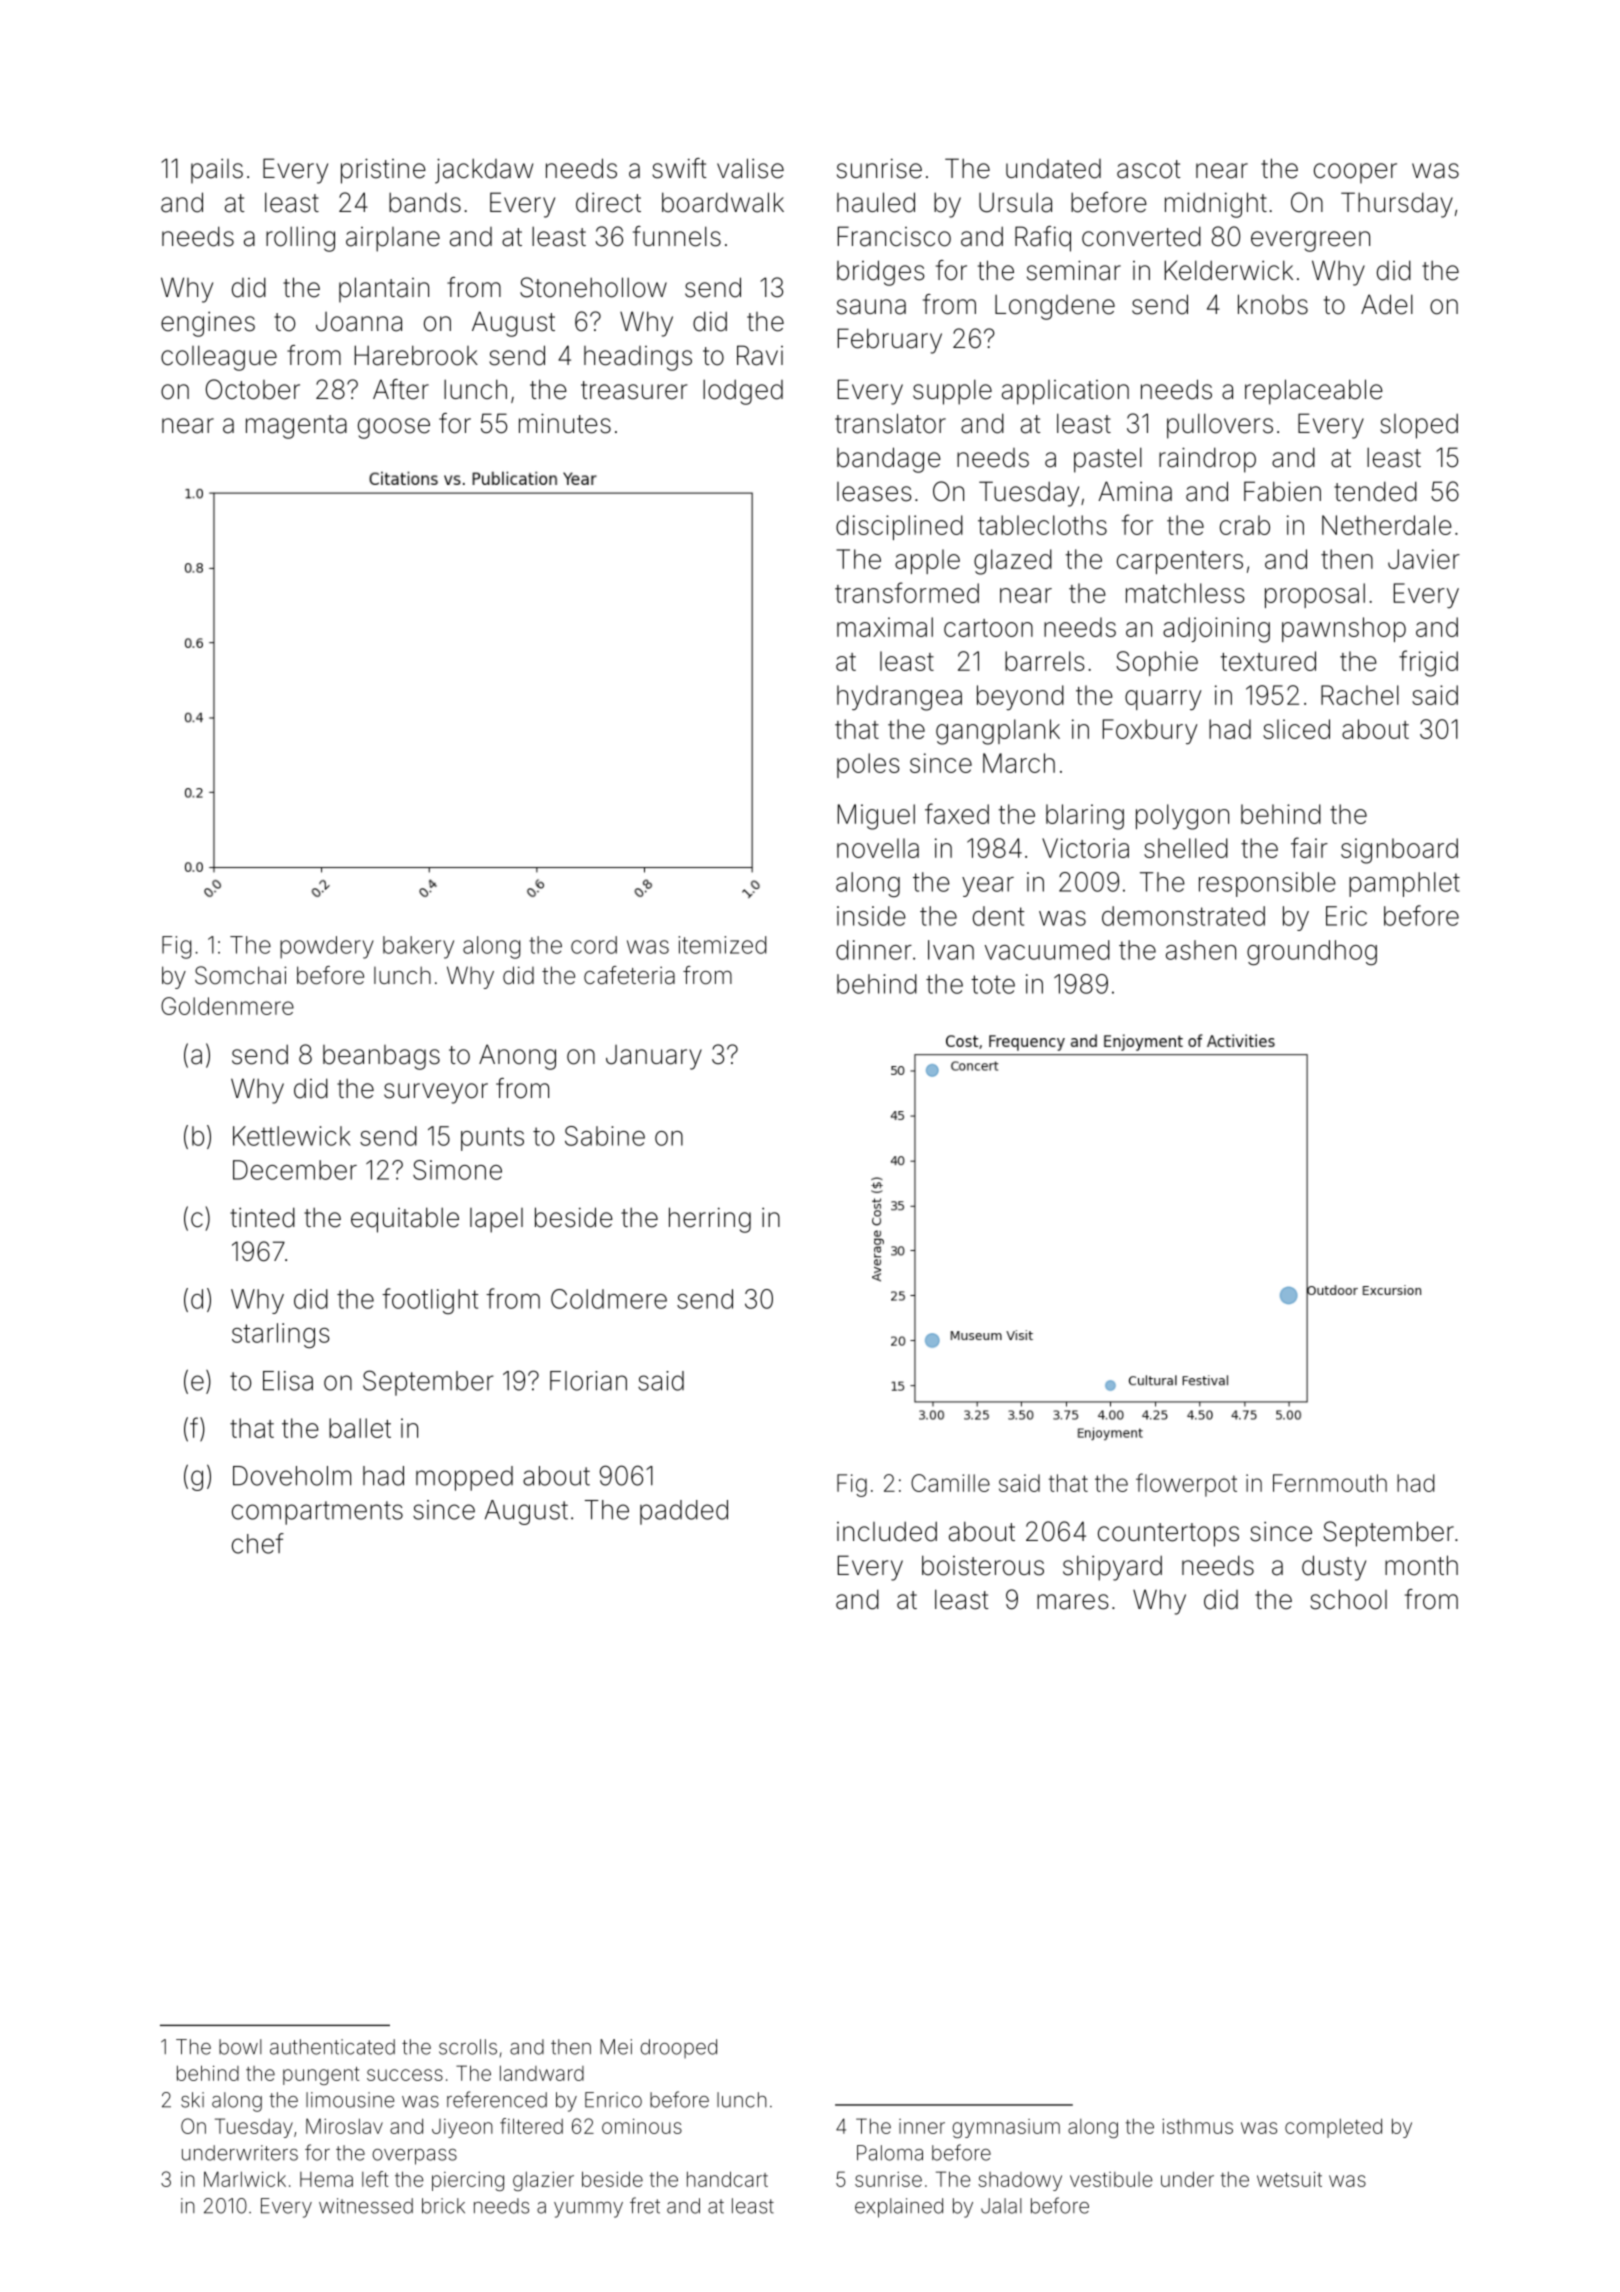  Describe the element at coordinates (496, 1220) in the screenshot. I see `lapel` at that location.
